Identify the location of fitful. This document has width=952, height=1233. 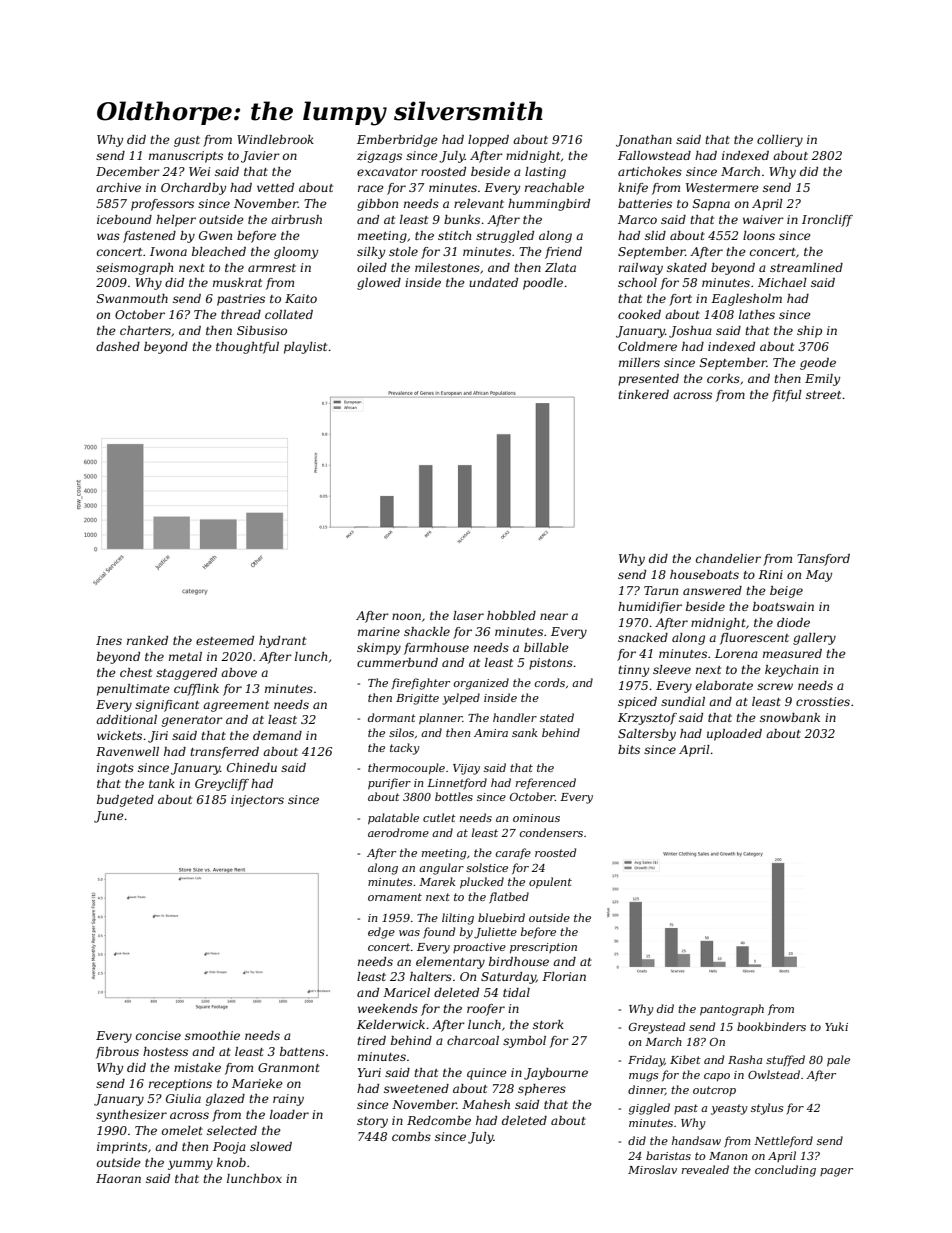
(787, 396).
